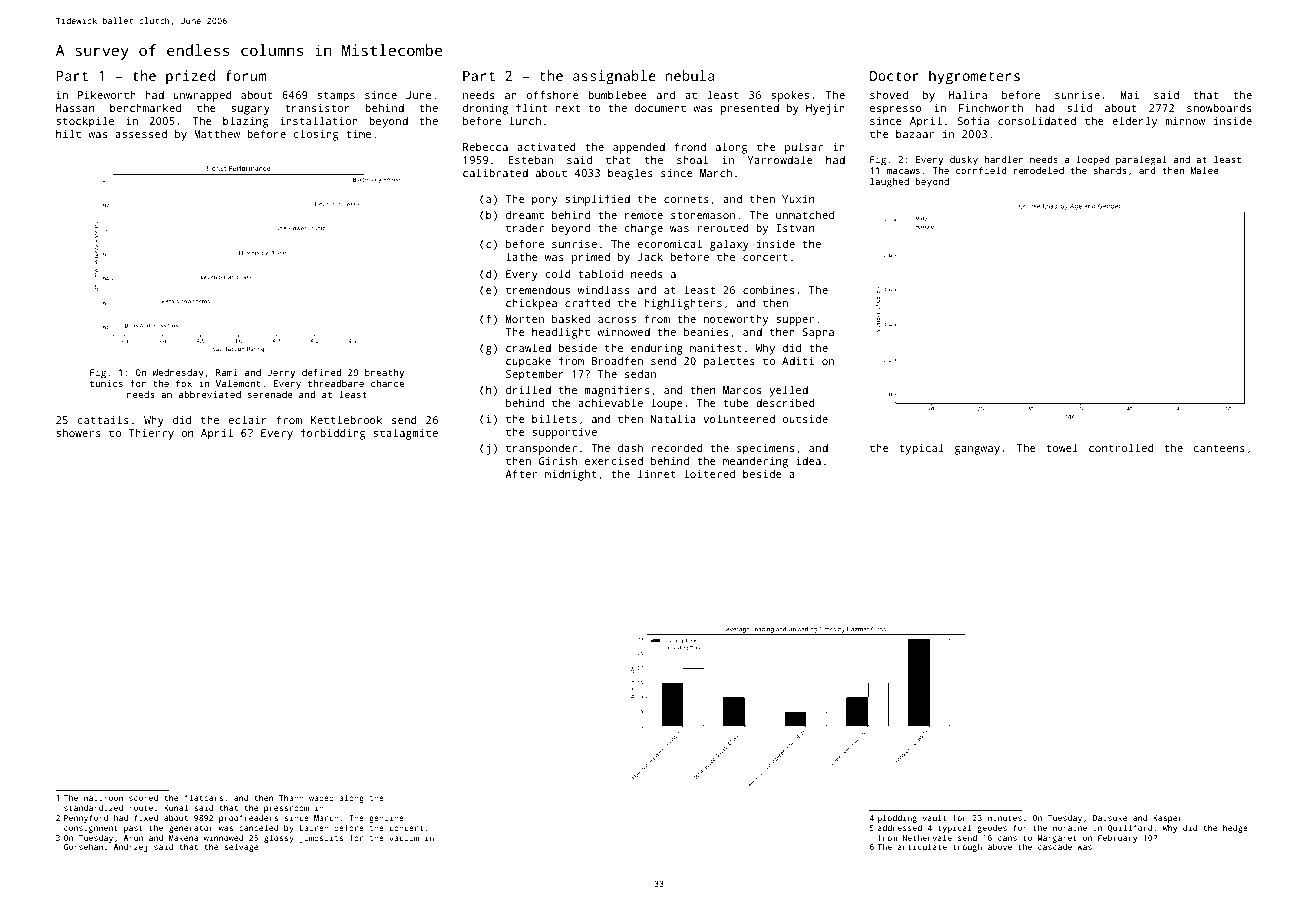  What do you see at coordinates (1219, 107) in the image?
I see `snowboards` at bounding box center [1219, 107].
